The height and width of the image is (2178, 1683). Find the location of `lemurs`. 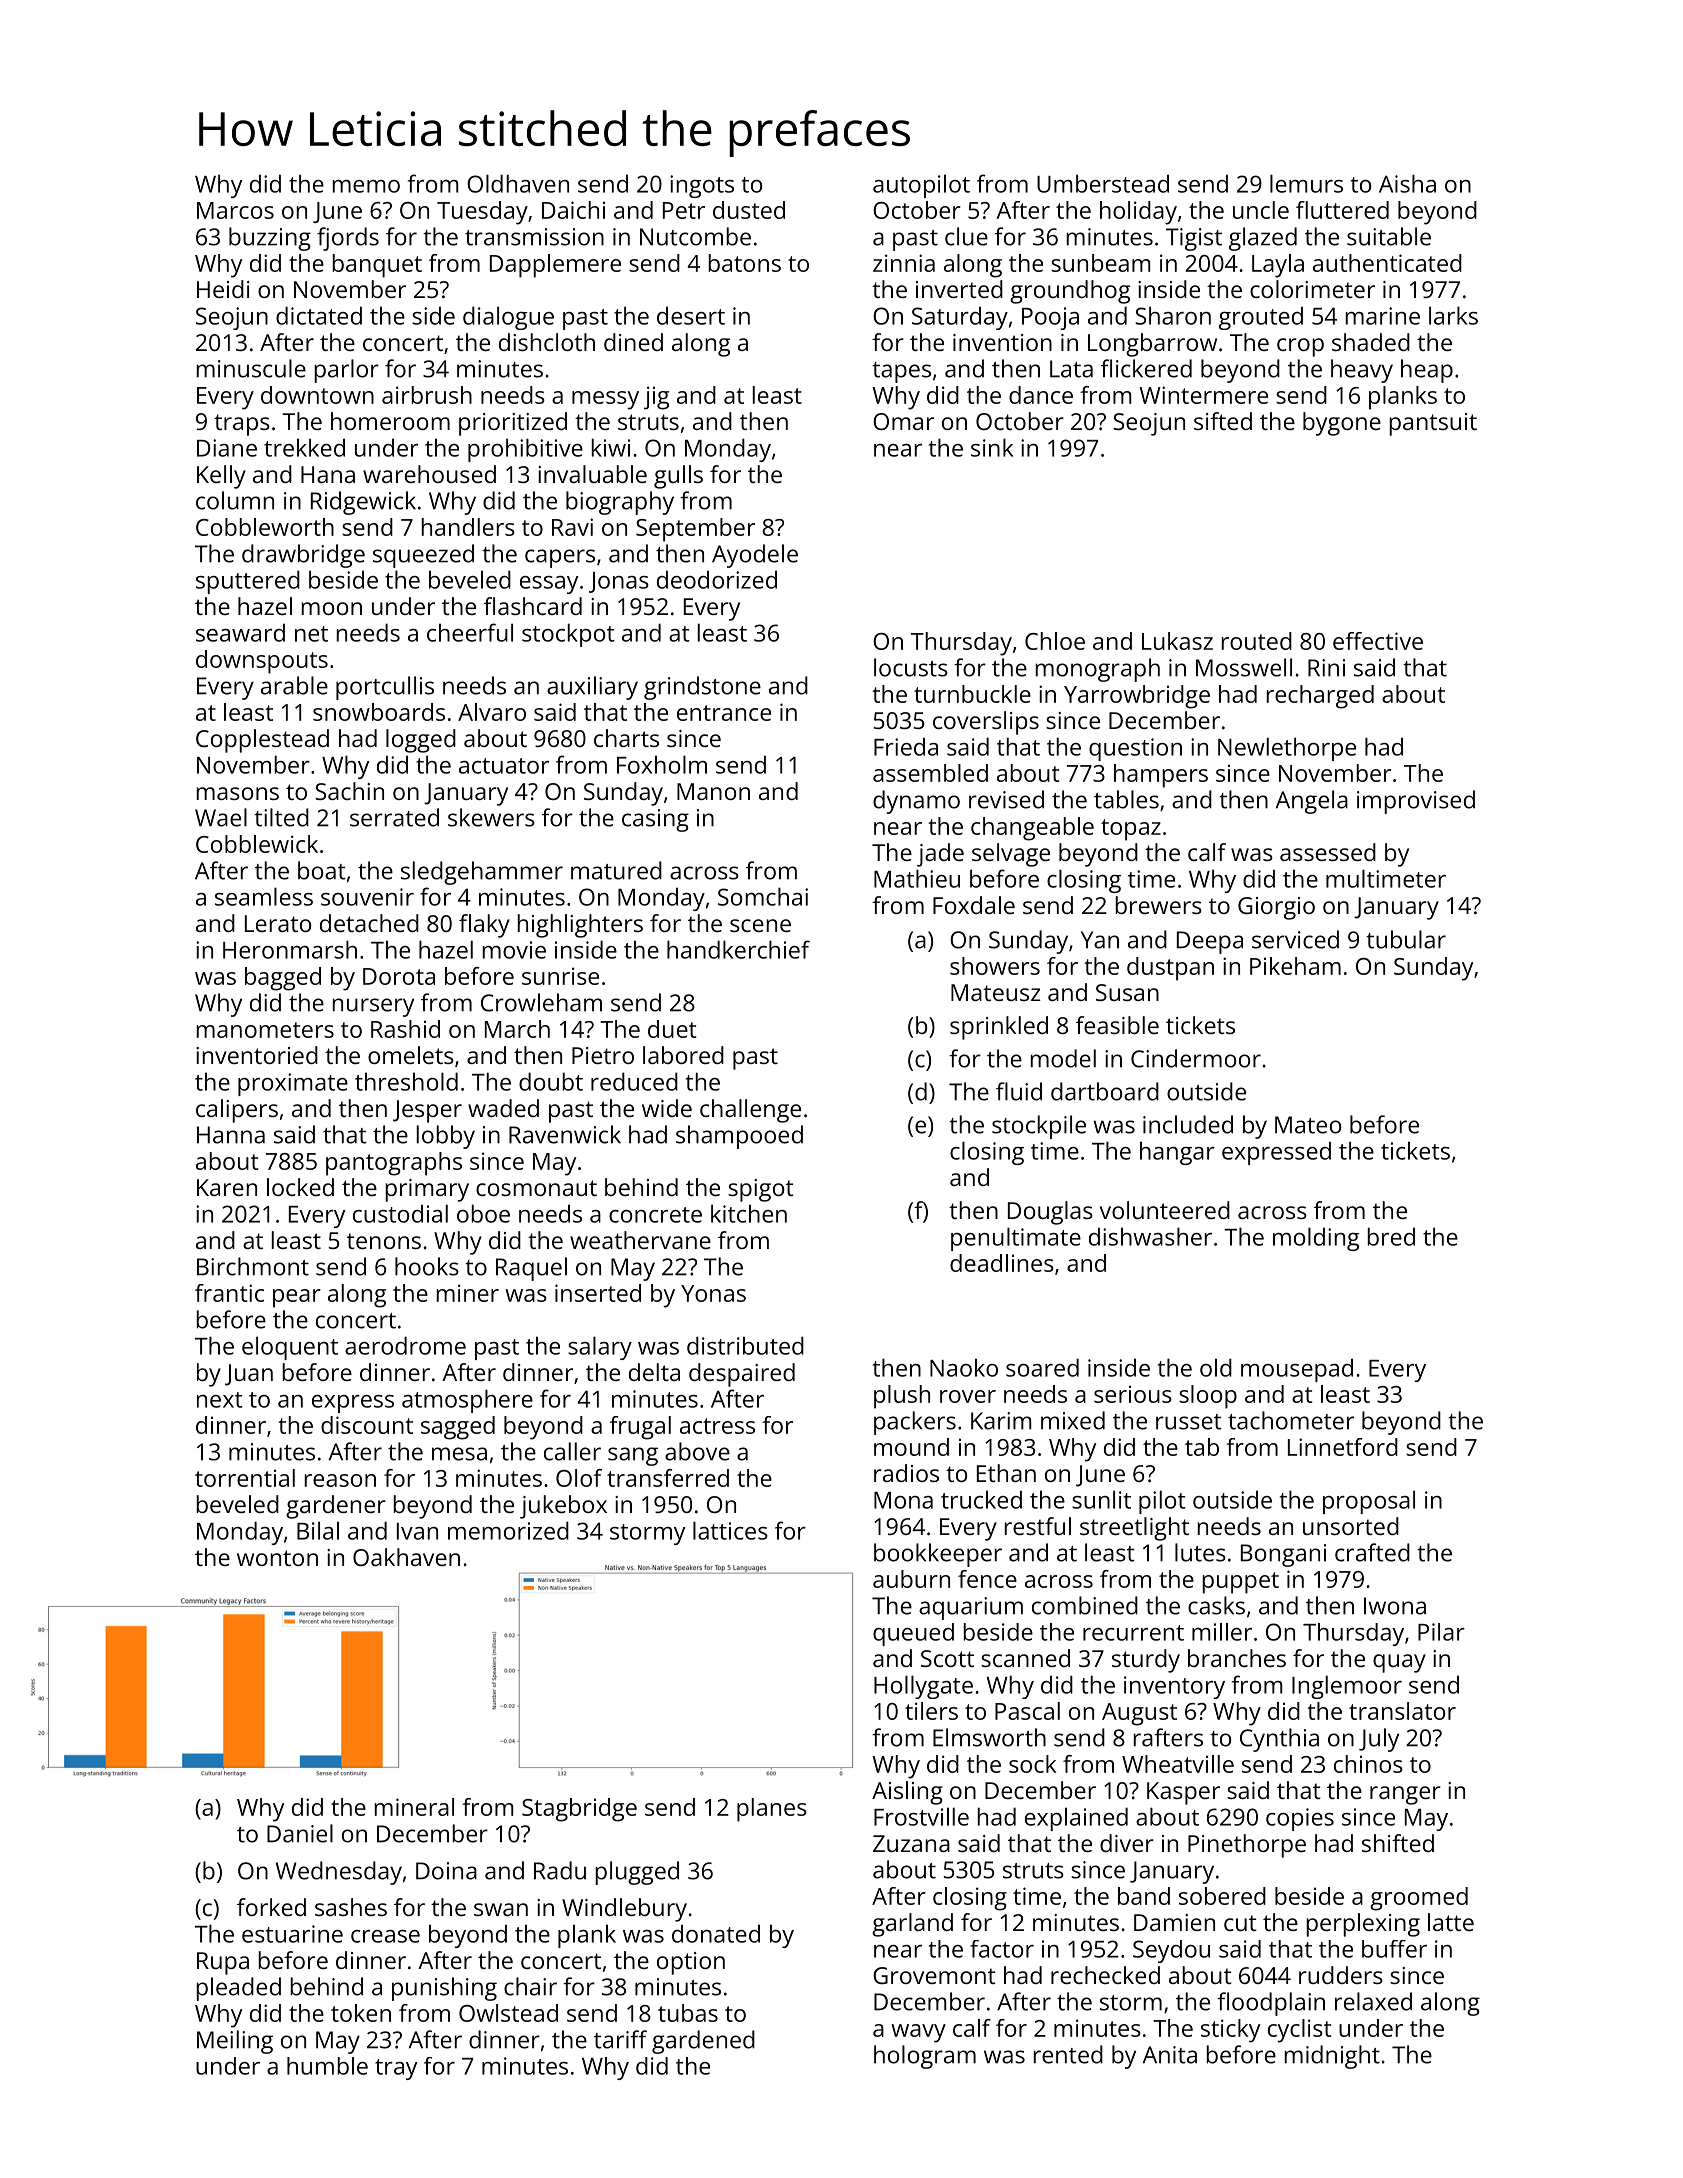

lemurs is located at coordinates (1306, 183).
